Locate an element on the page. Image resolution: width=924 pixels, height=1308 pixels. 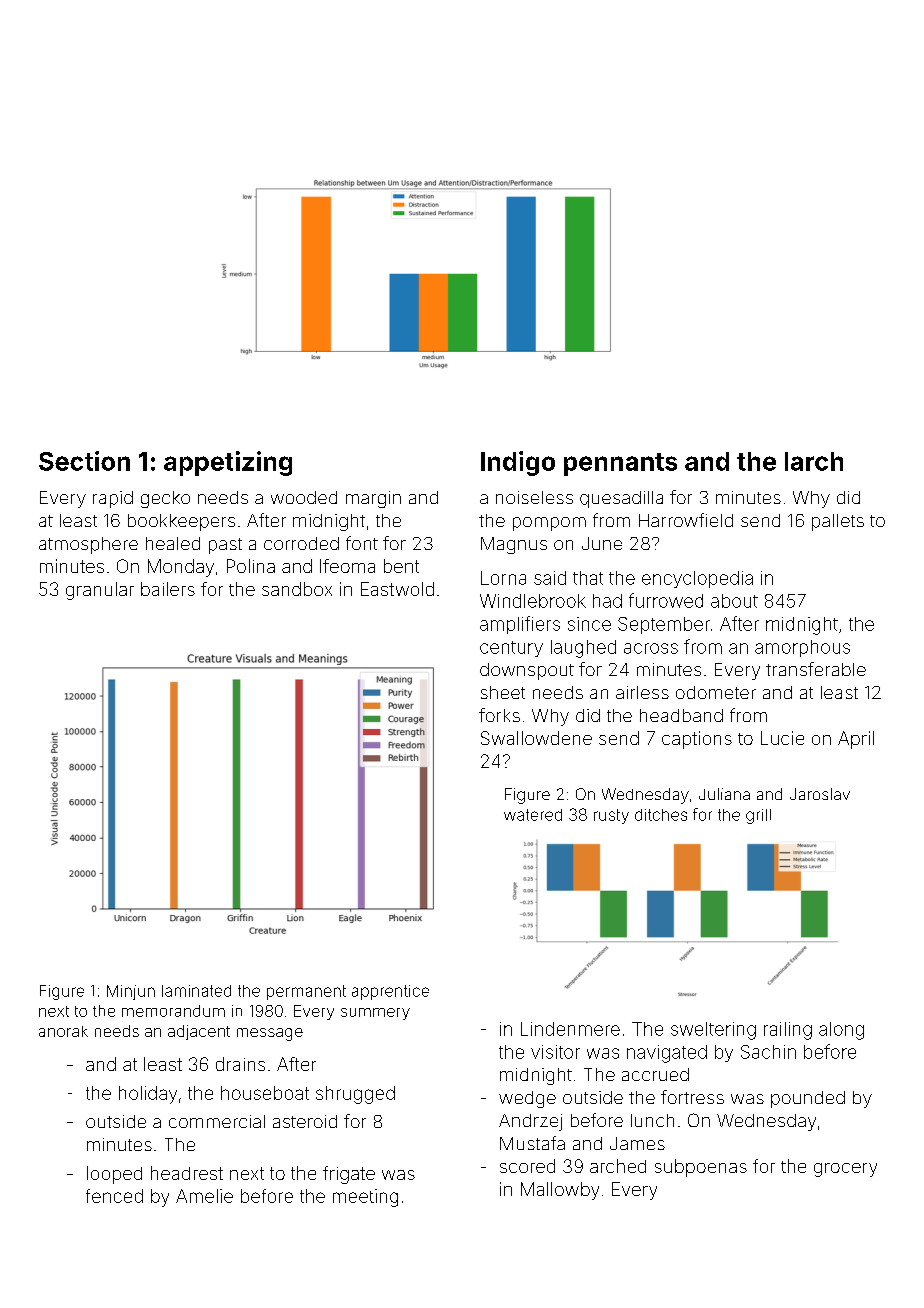
amplifiers is located at coordinates (520, 625).
